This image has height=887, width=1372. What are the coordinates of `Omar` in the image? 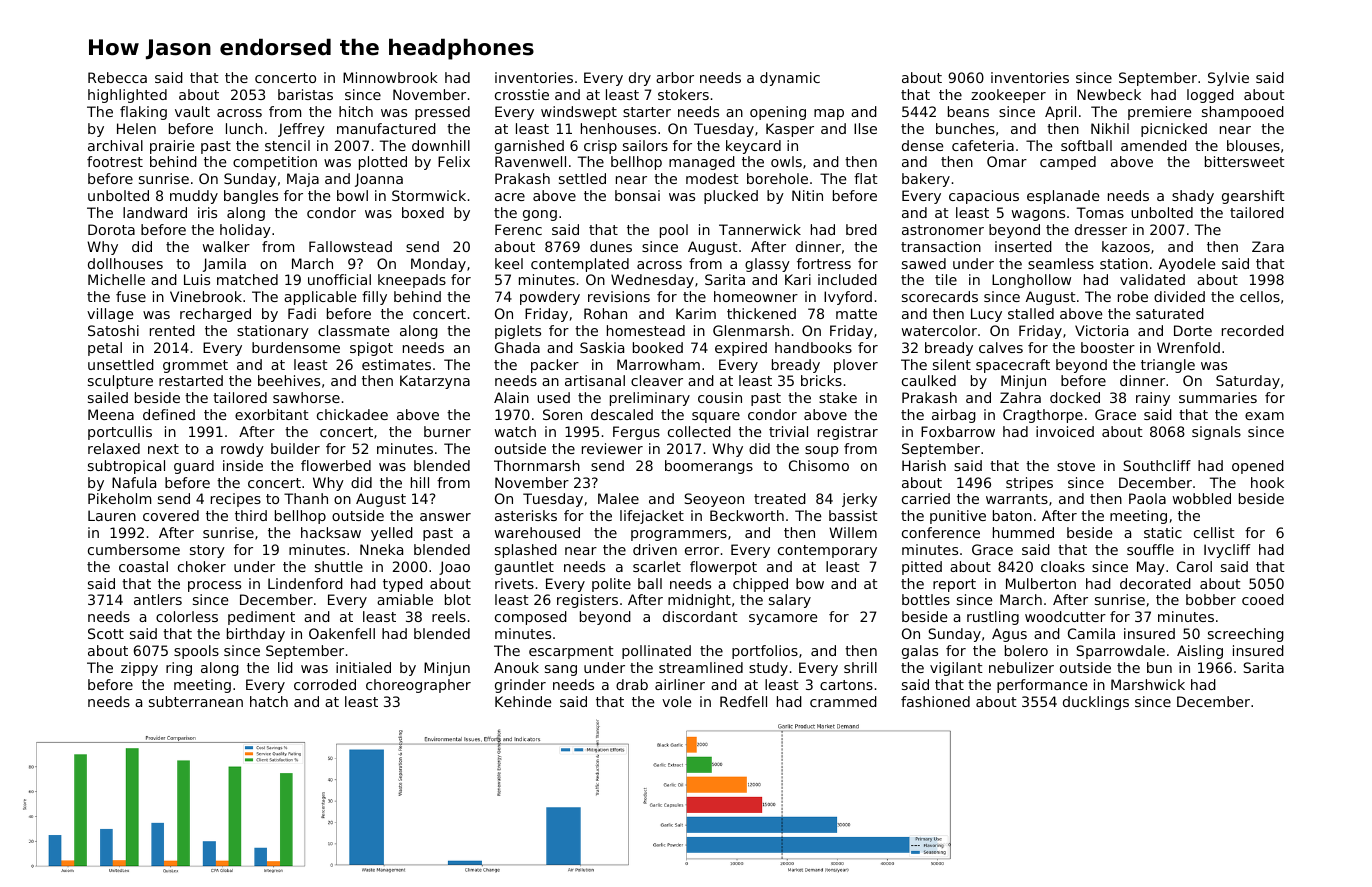 It's located at (1007, 161).
